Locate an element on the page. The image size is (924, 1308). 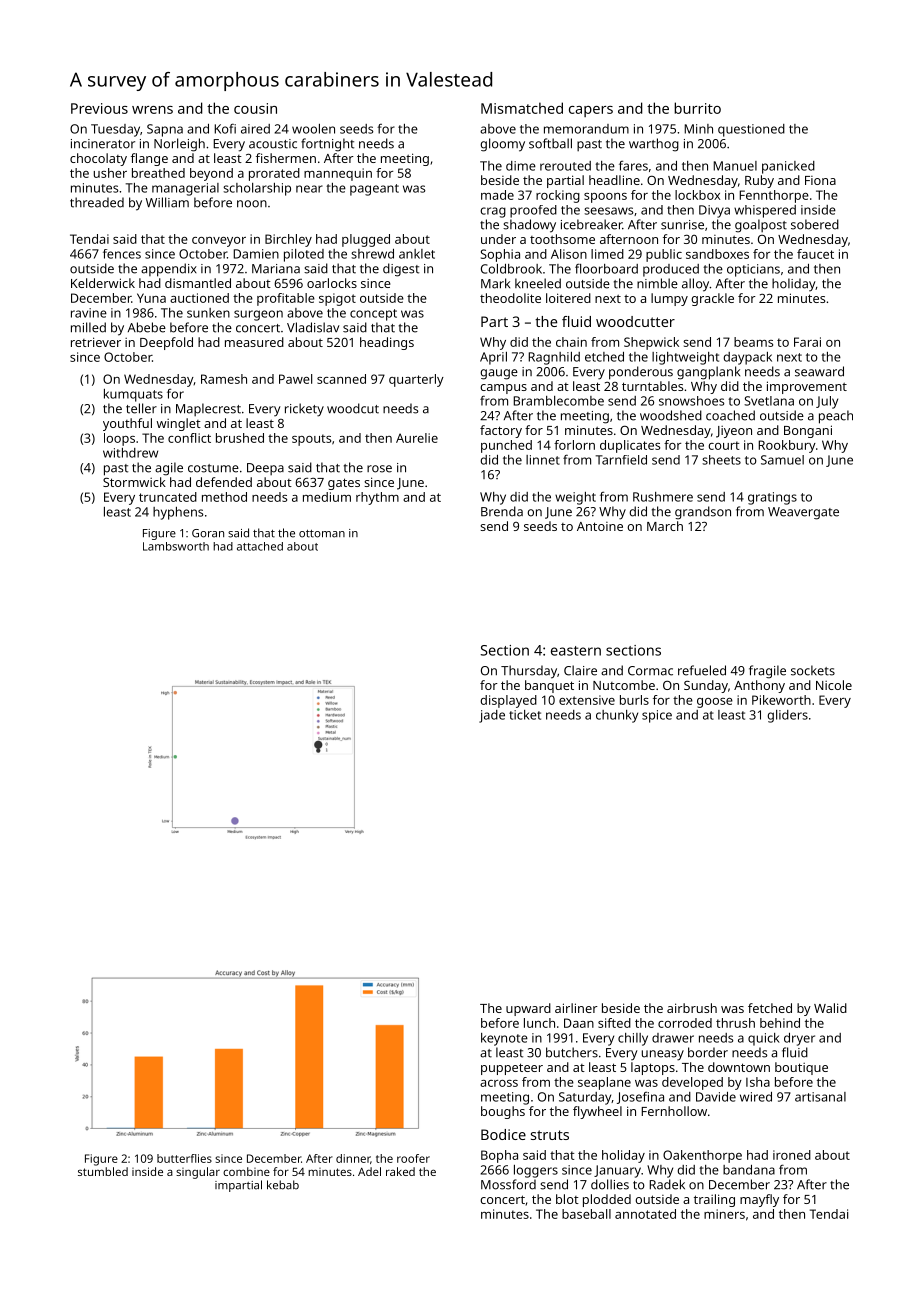
displayed is located at coordinates (508, 701).
